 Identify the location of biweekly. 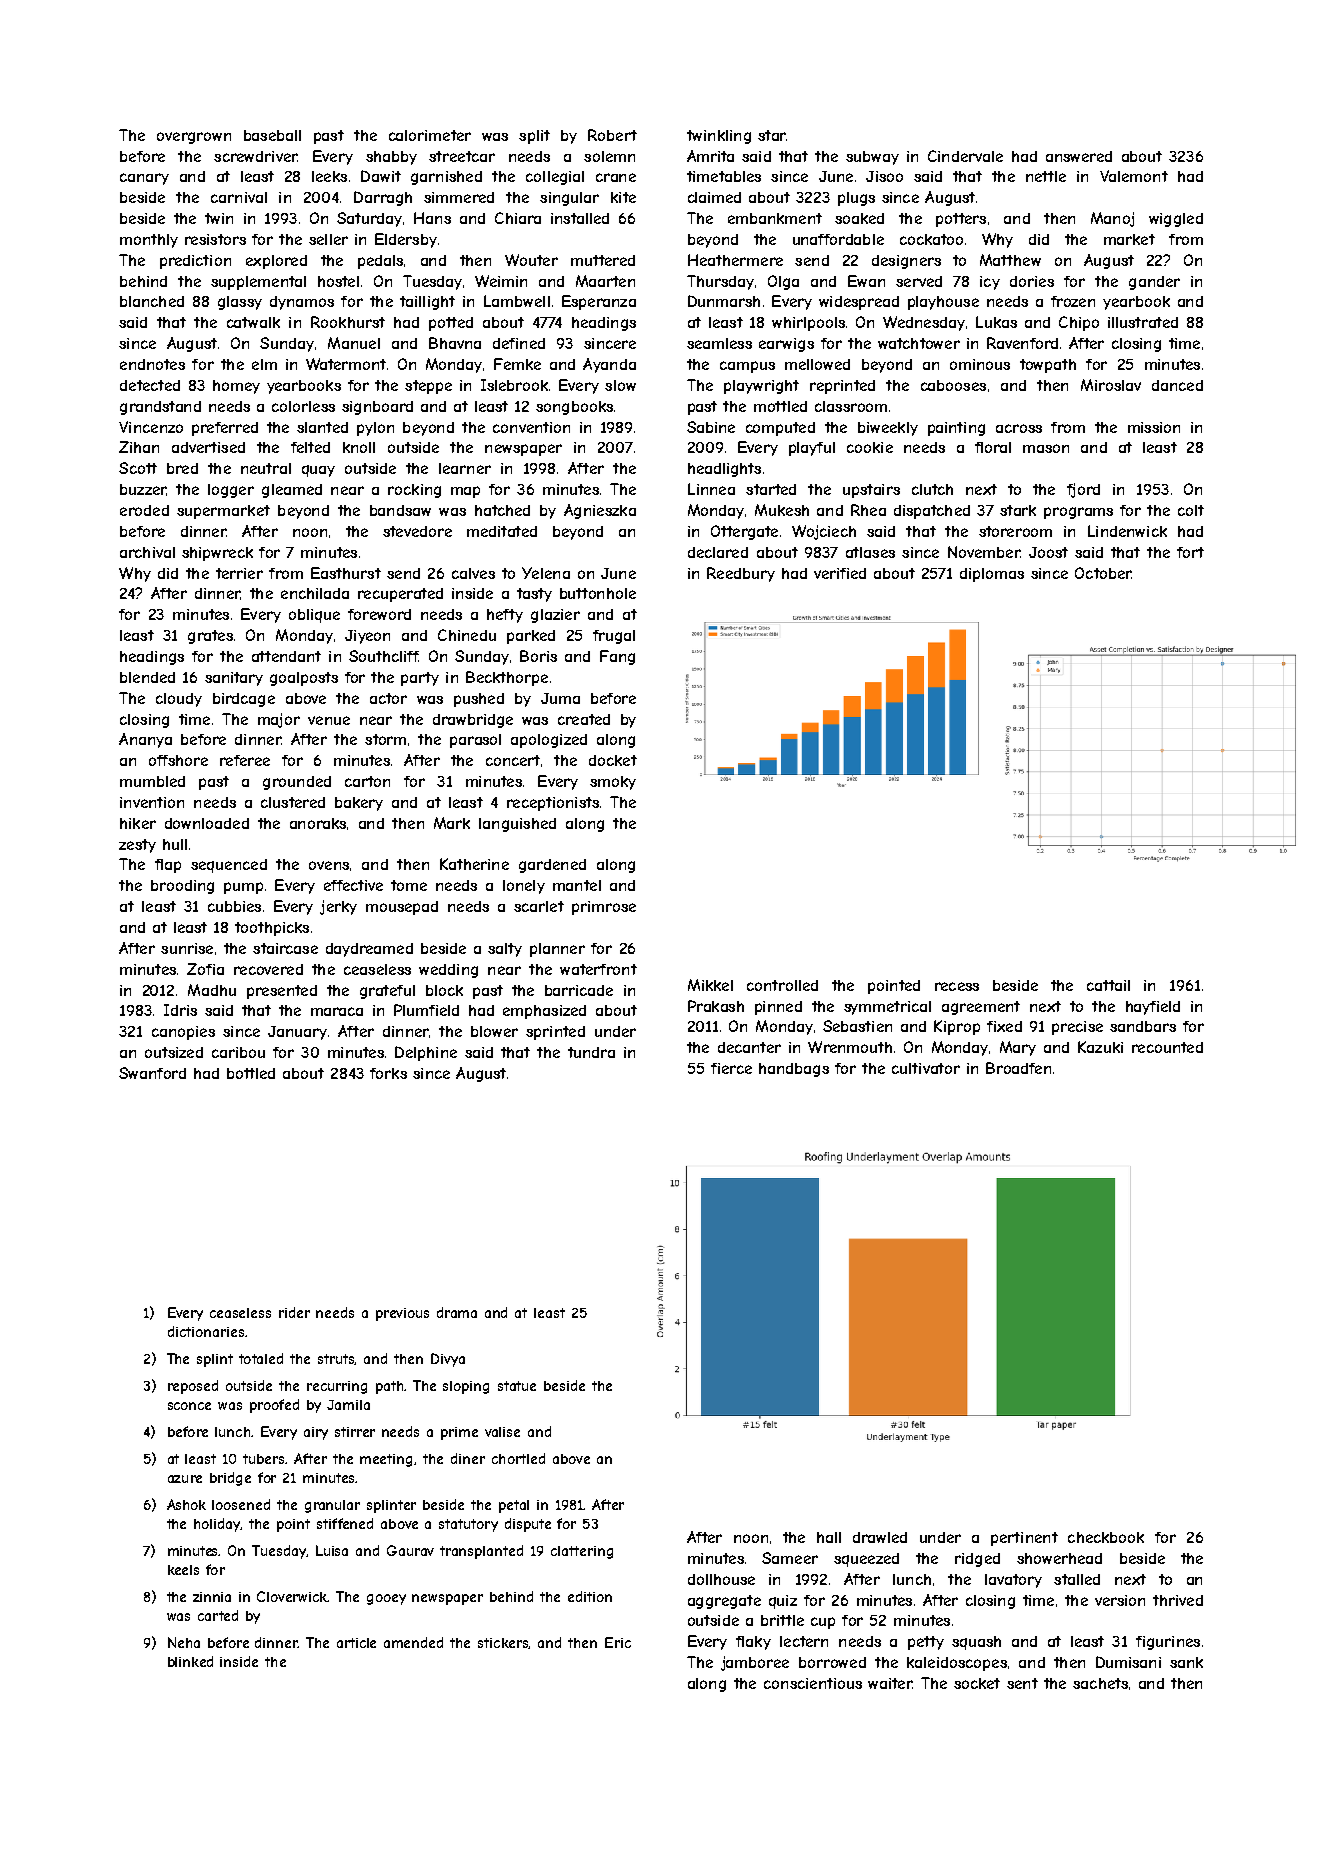
(888, 429).
